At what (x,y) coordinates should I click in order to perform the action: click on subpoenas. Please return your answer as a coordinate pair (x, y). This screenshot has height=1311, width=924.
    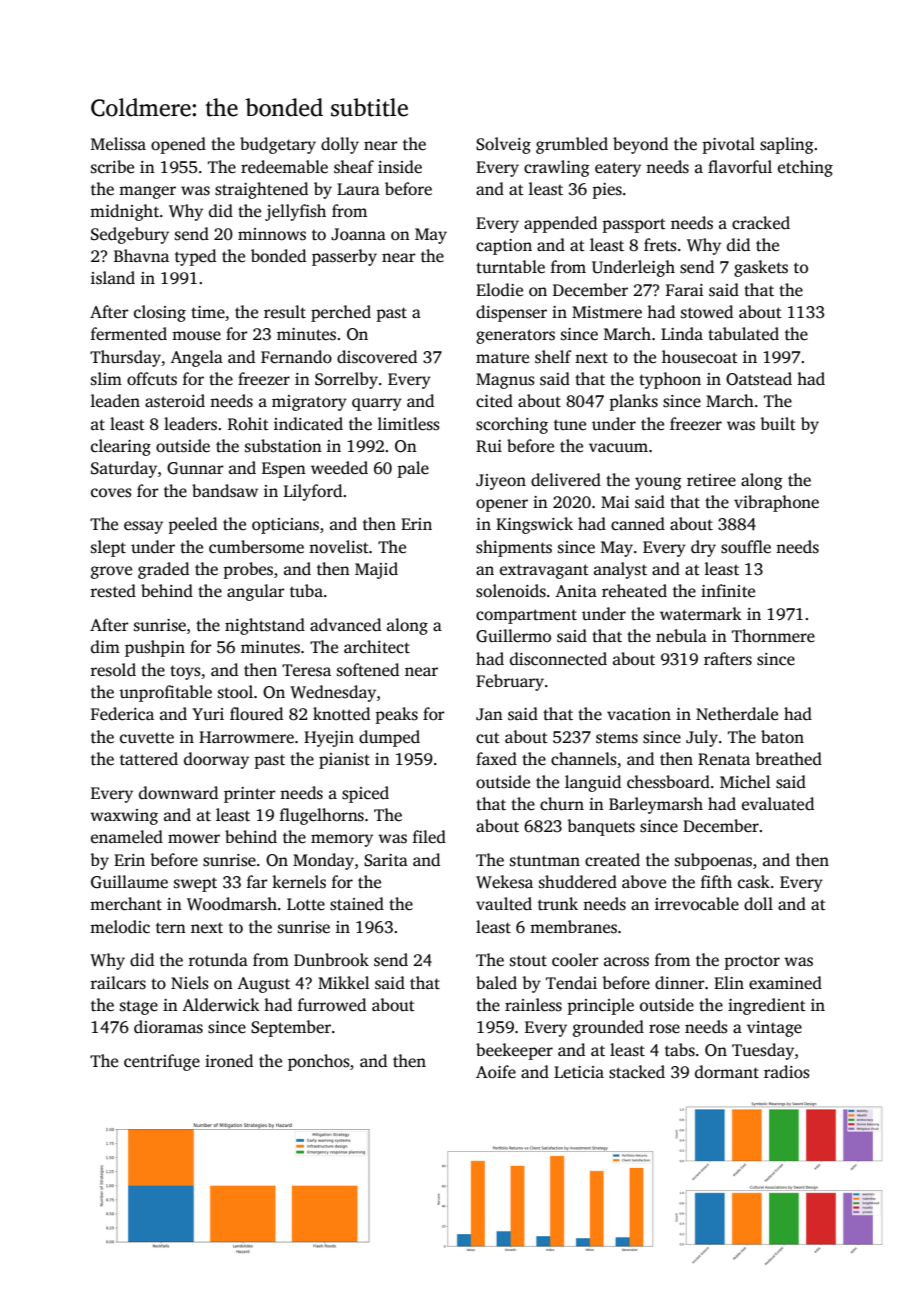
    Looking at the image, I should click on (713, 861).
